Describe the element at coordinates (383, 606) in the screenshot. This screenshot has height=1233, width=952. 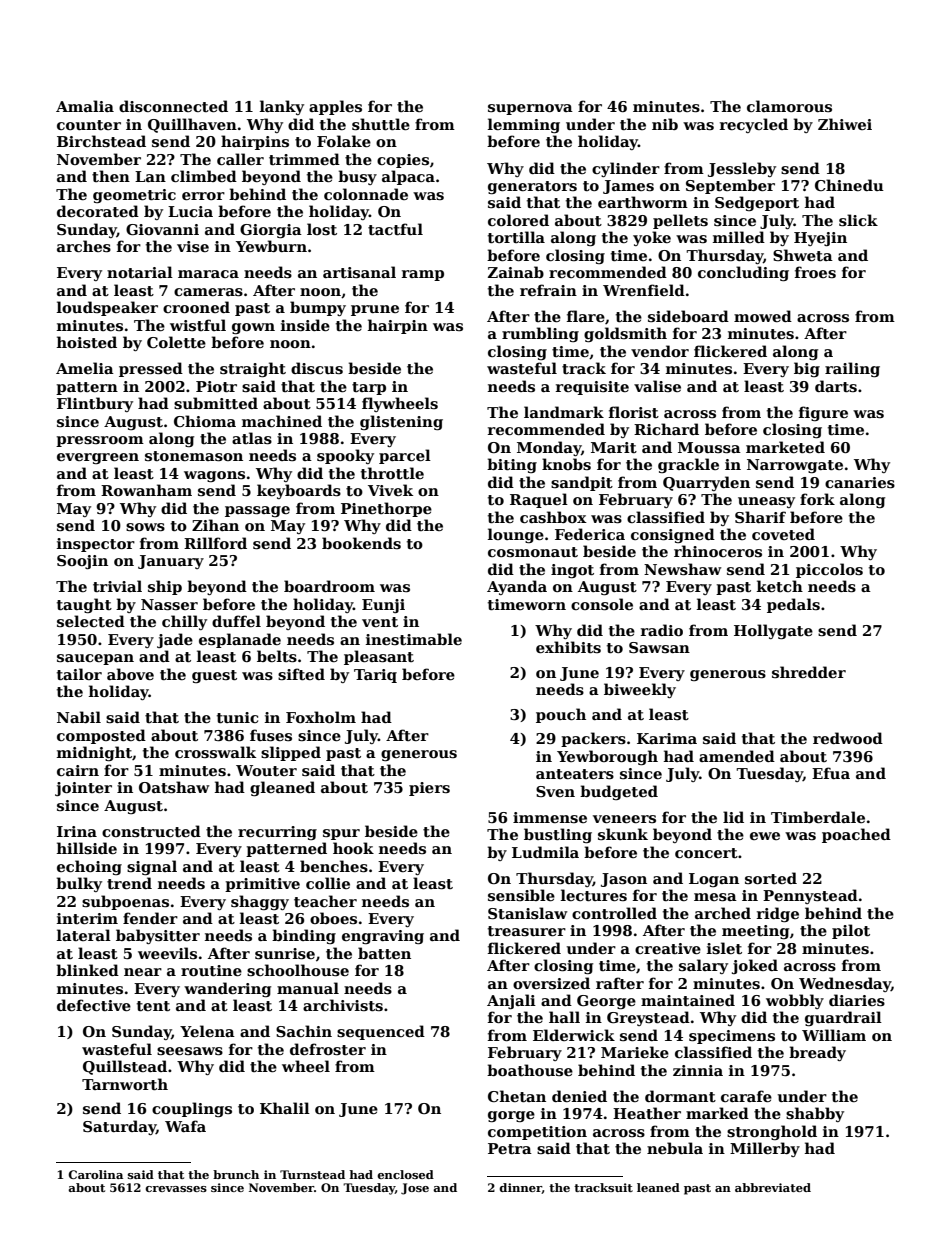
I see `Eunji` at that location.
